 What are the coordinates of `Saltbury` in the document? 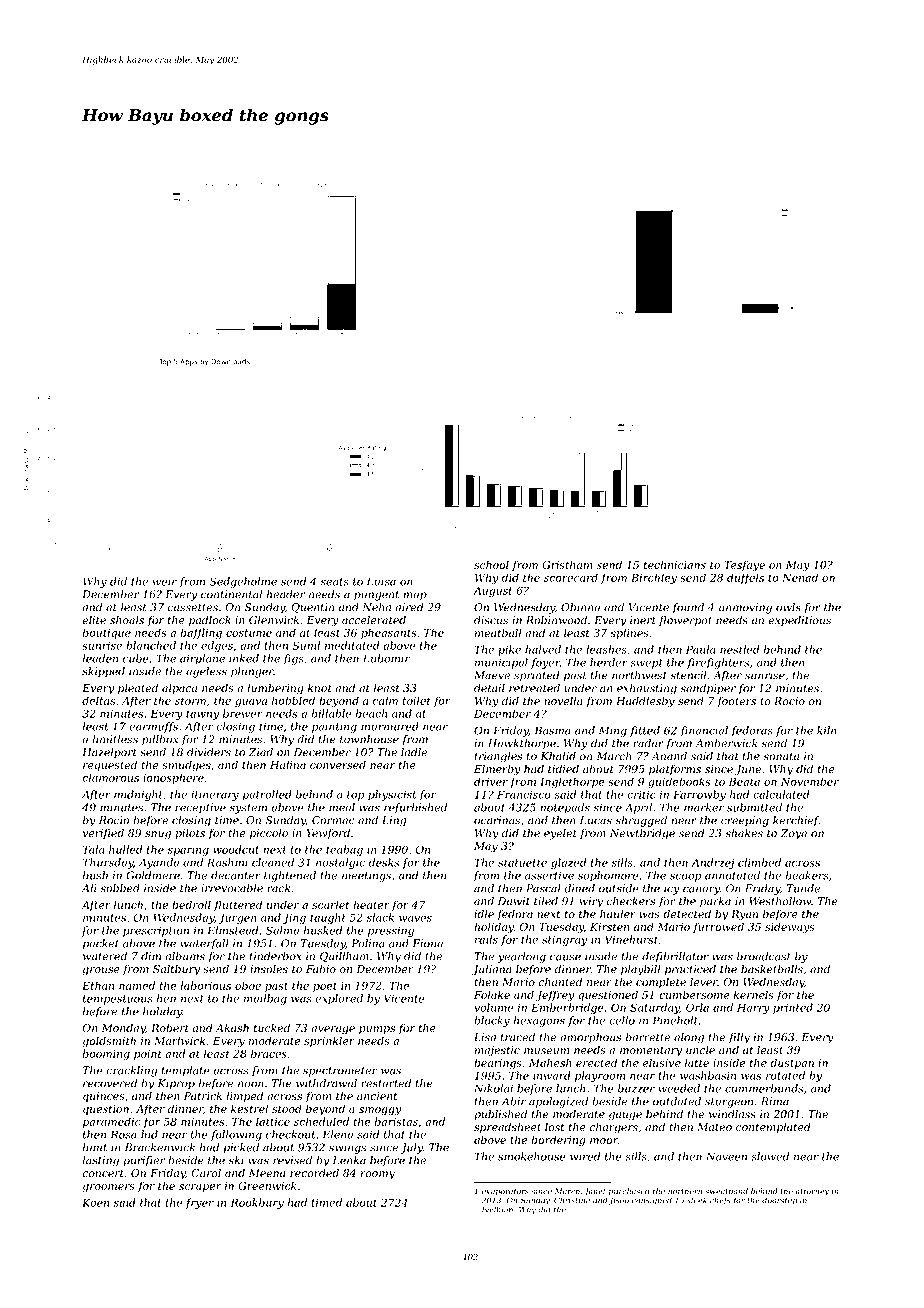 It's located at (176, 970).
